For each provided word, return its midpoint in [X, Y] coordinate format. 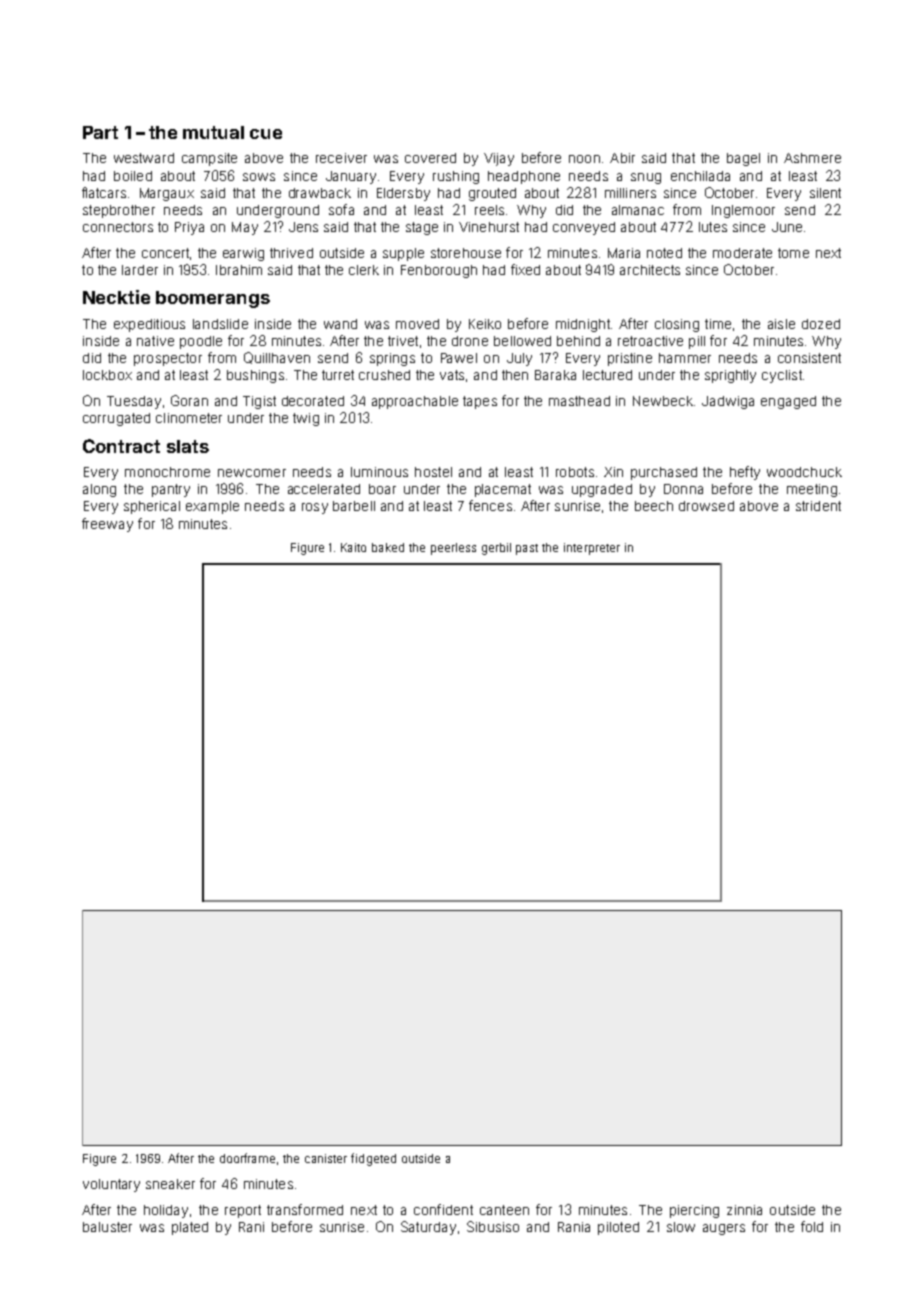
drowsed [706, 506]
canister [326, 1158]
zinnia [744, 1210]
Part [100, 132]
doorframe [247, 1158]
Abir [622, 158]
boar [382, 489]
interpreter [592, 549]
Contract [121, 446]
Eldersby [403, 194]
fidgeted [373, 1159]
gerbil [496, 549]
